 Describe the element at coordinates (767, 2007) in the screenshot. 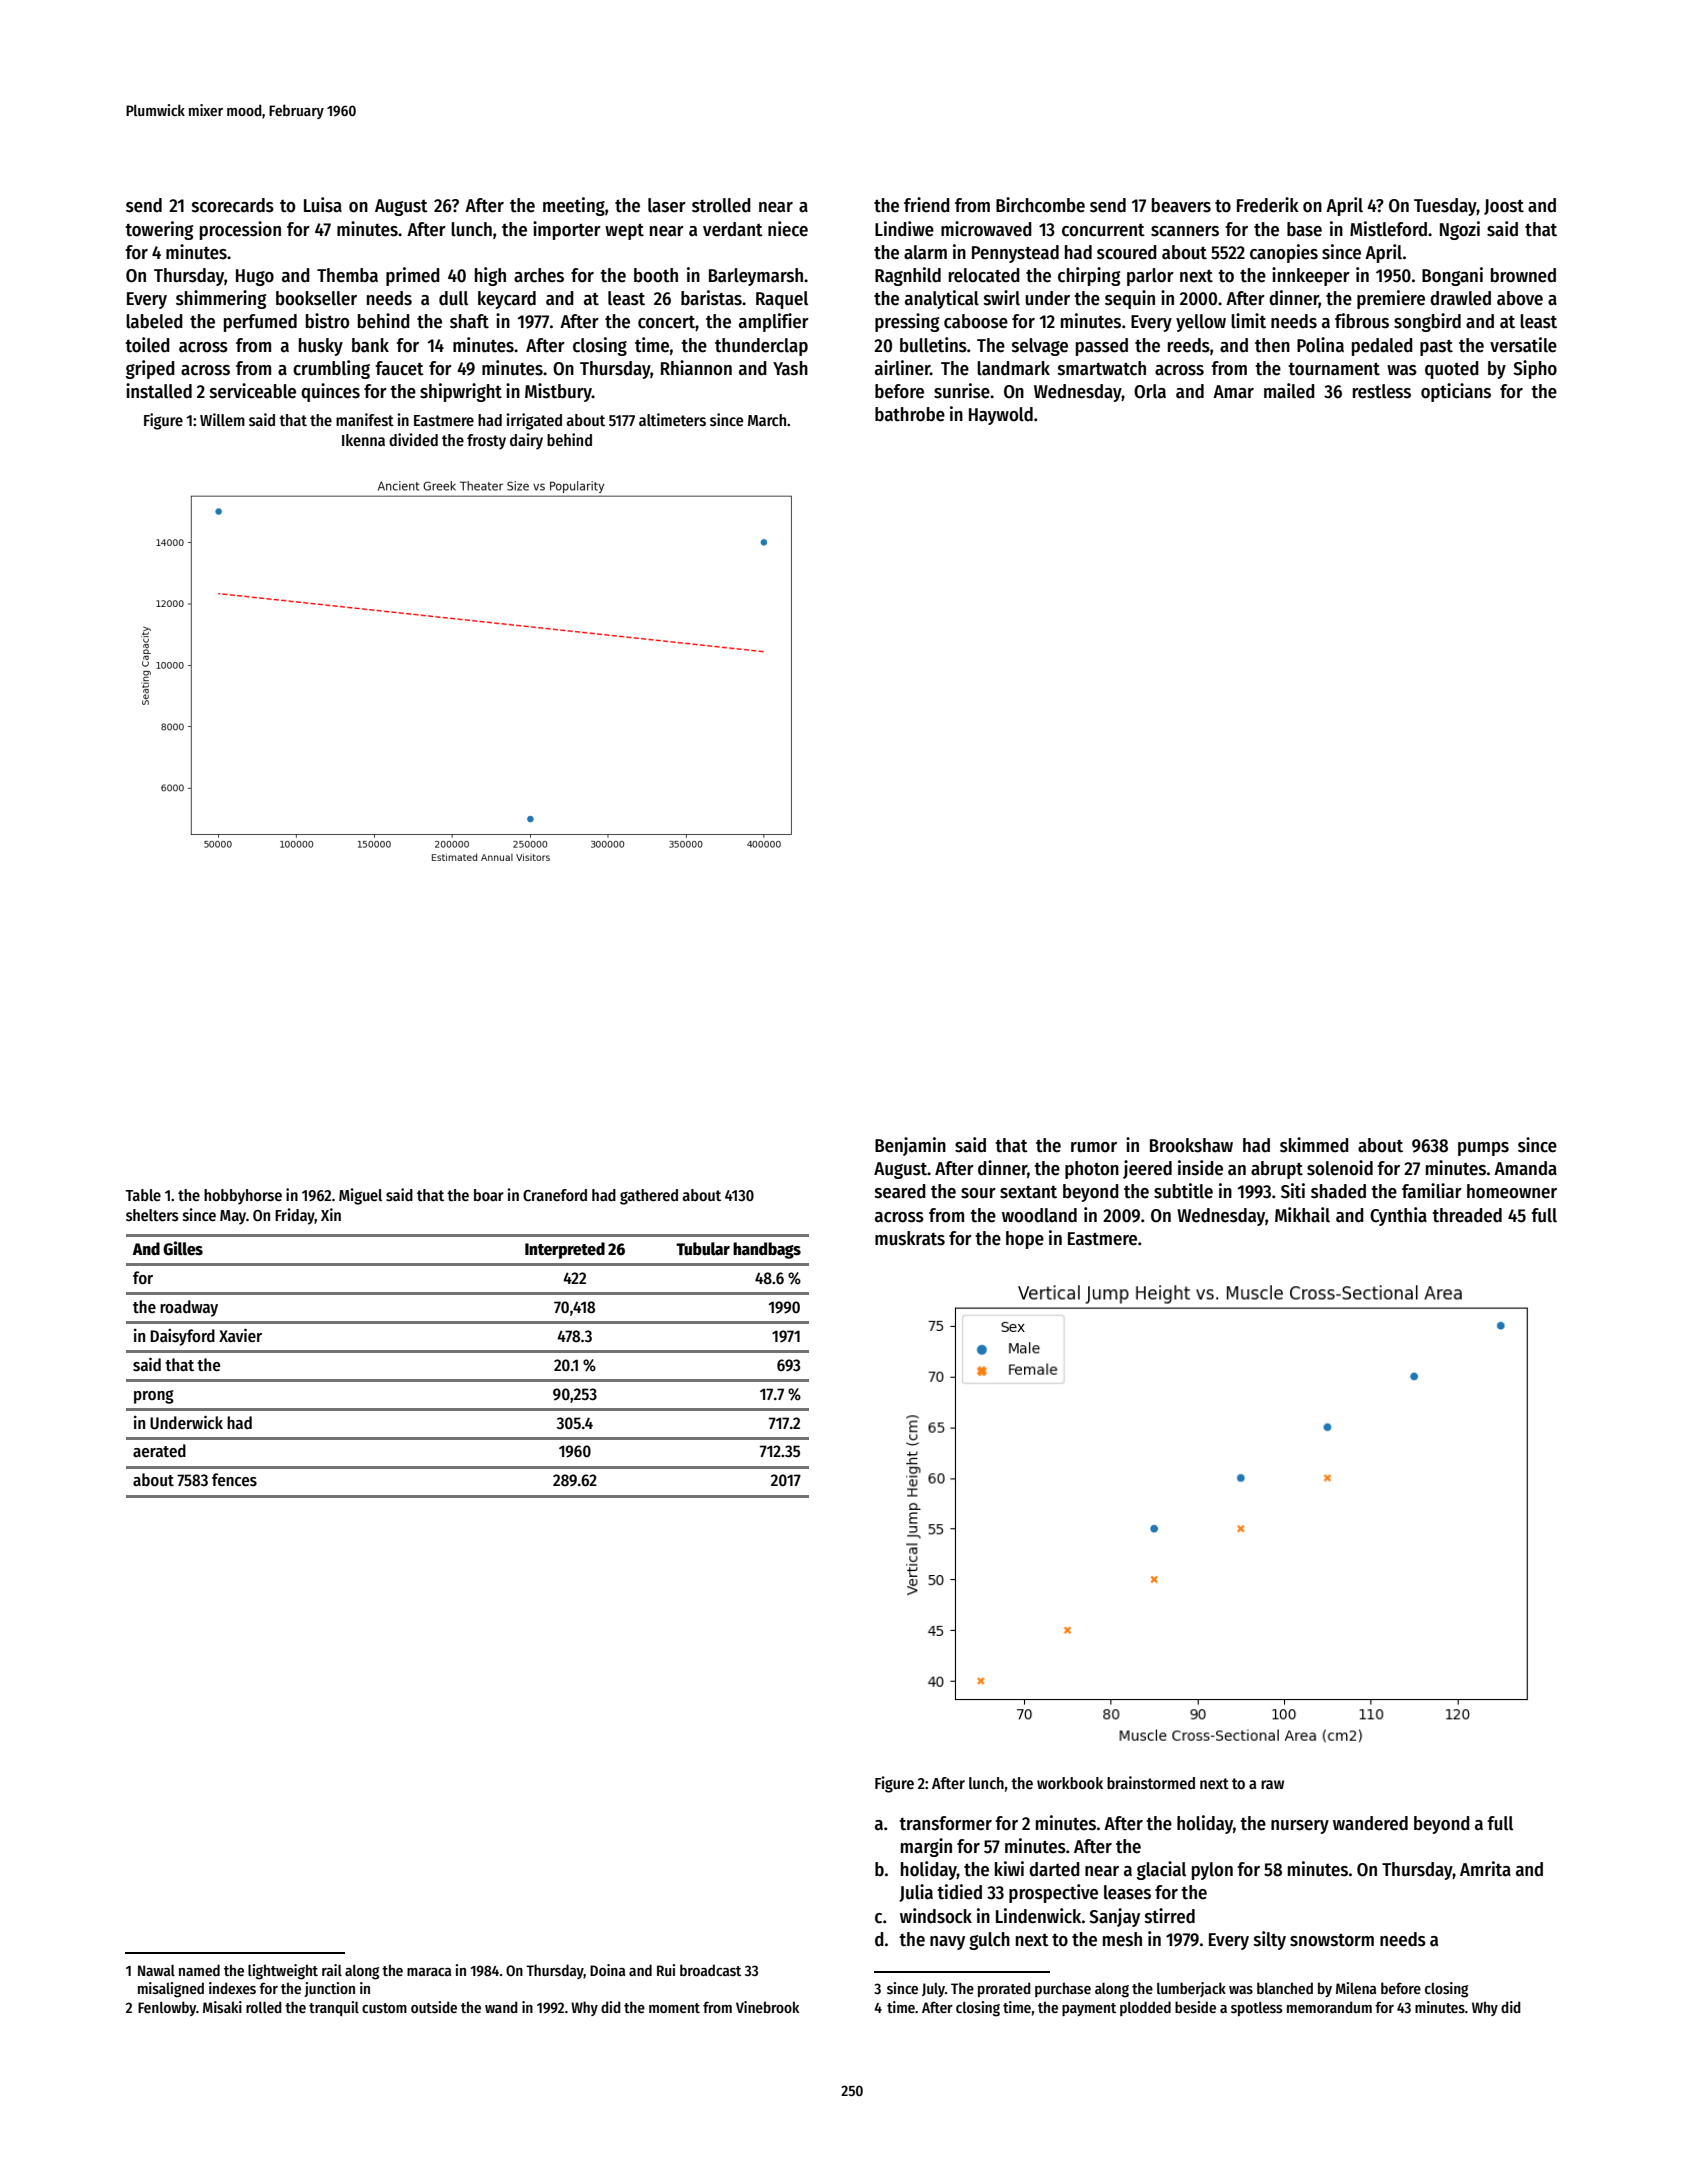

I see `Vinebrook` at that location.
